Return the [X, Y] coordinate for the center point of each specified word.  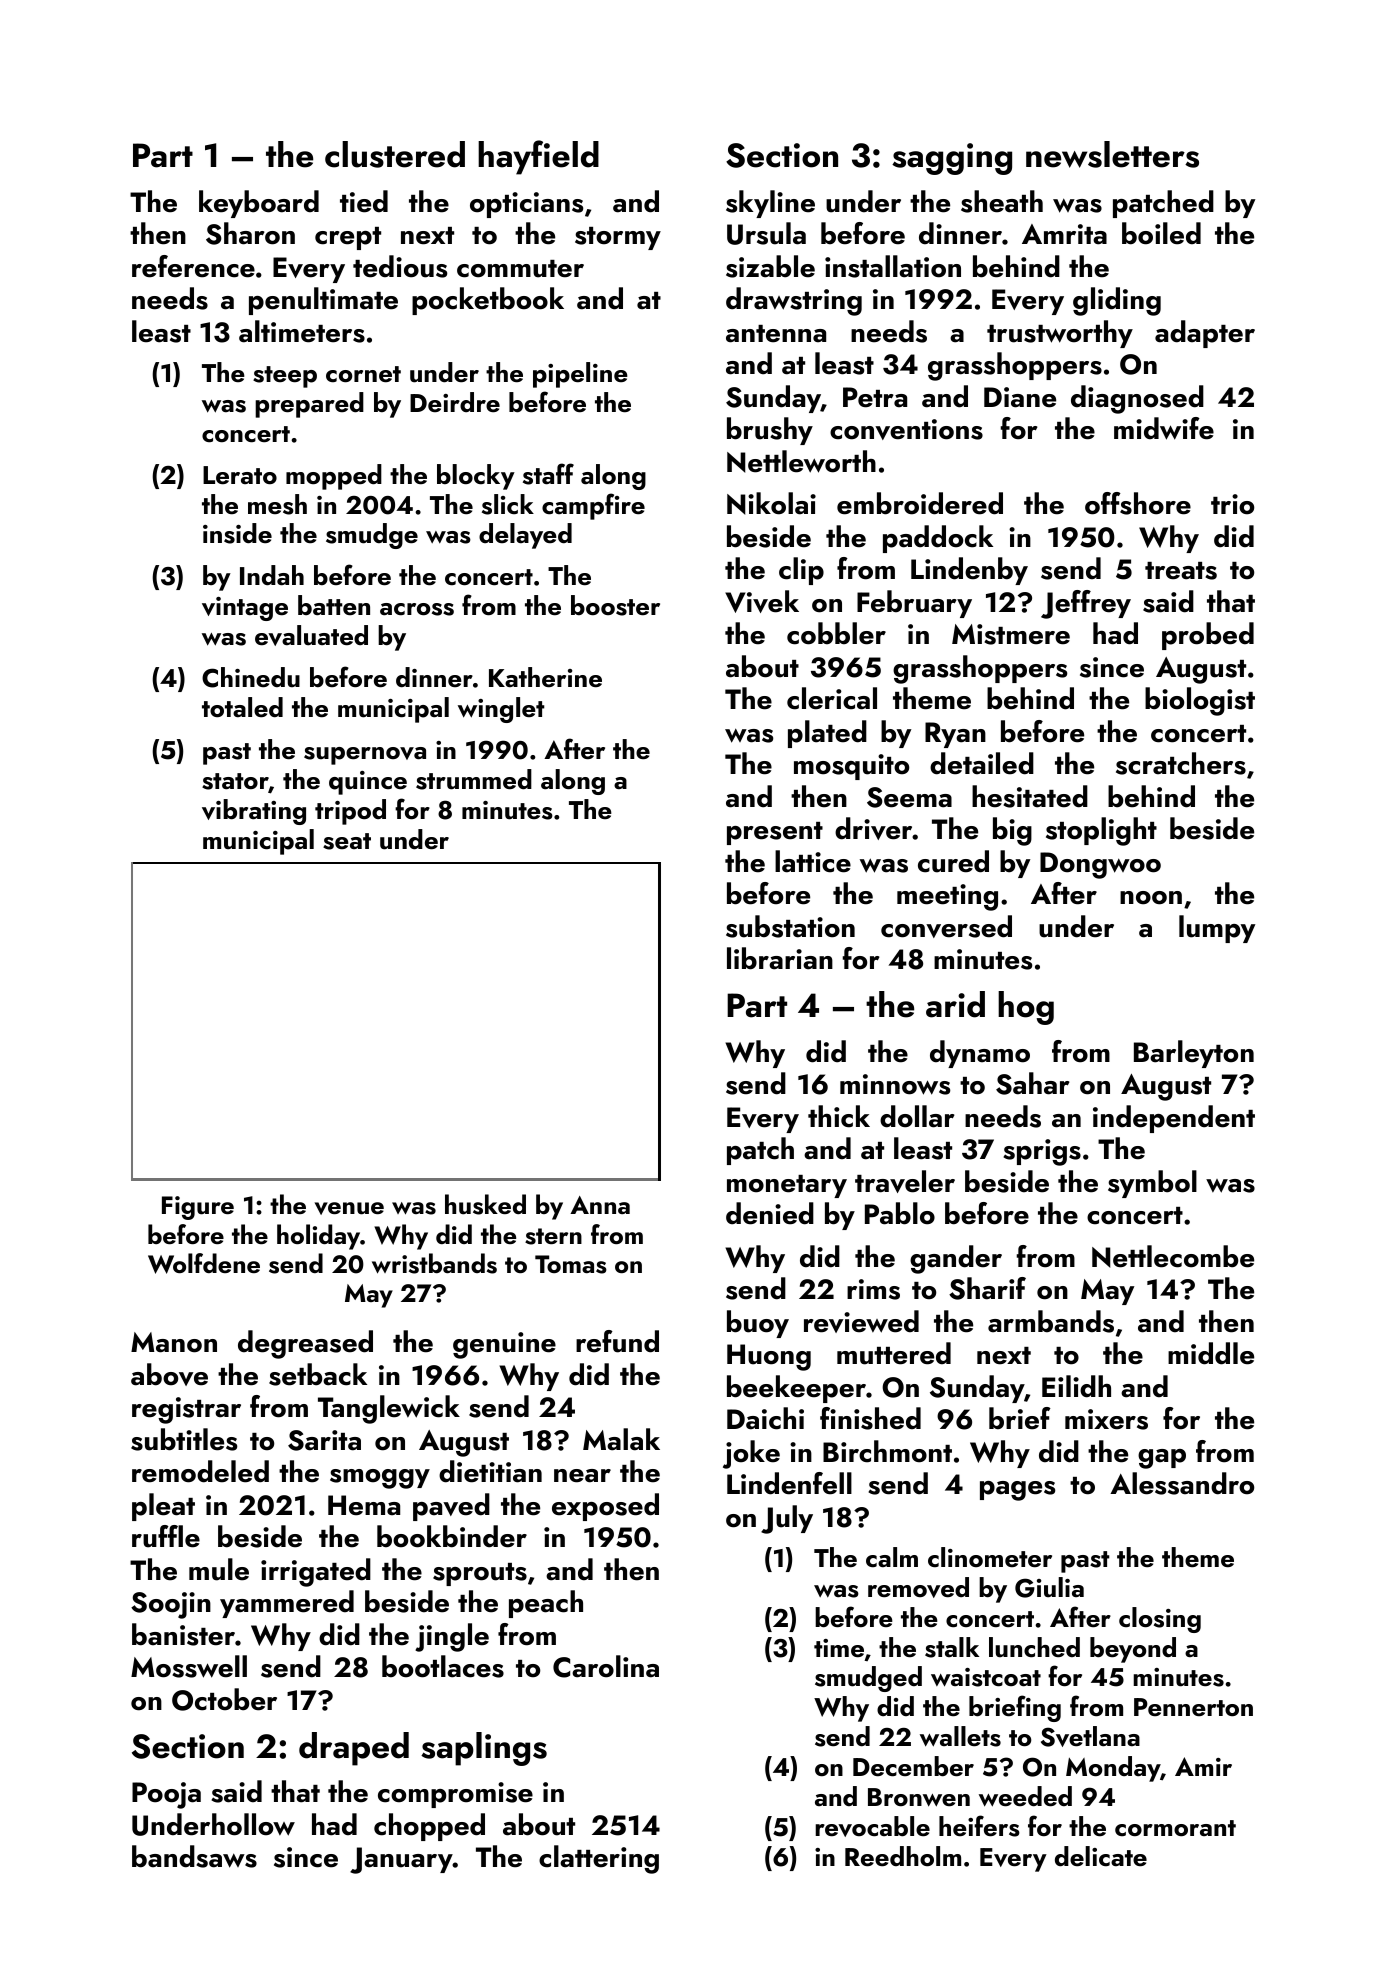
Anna [600, 1205]
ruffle [166, 1536]
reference [193, 266]
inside [237, 533]
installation [893, 266]
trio [1232, 504]
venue [349, 1208]
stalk [952, 1647]
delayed [525, 536]
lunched [1034, 1647]
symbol [1152, 1184]
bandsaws [194, 1856]
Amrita [1064, 234]
